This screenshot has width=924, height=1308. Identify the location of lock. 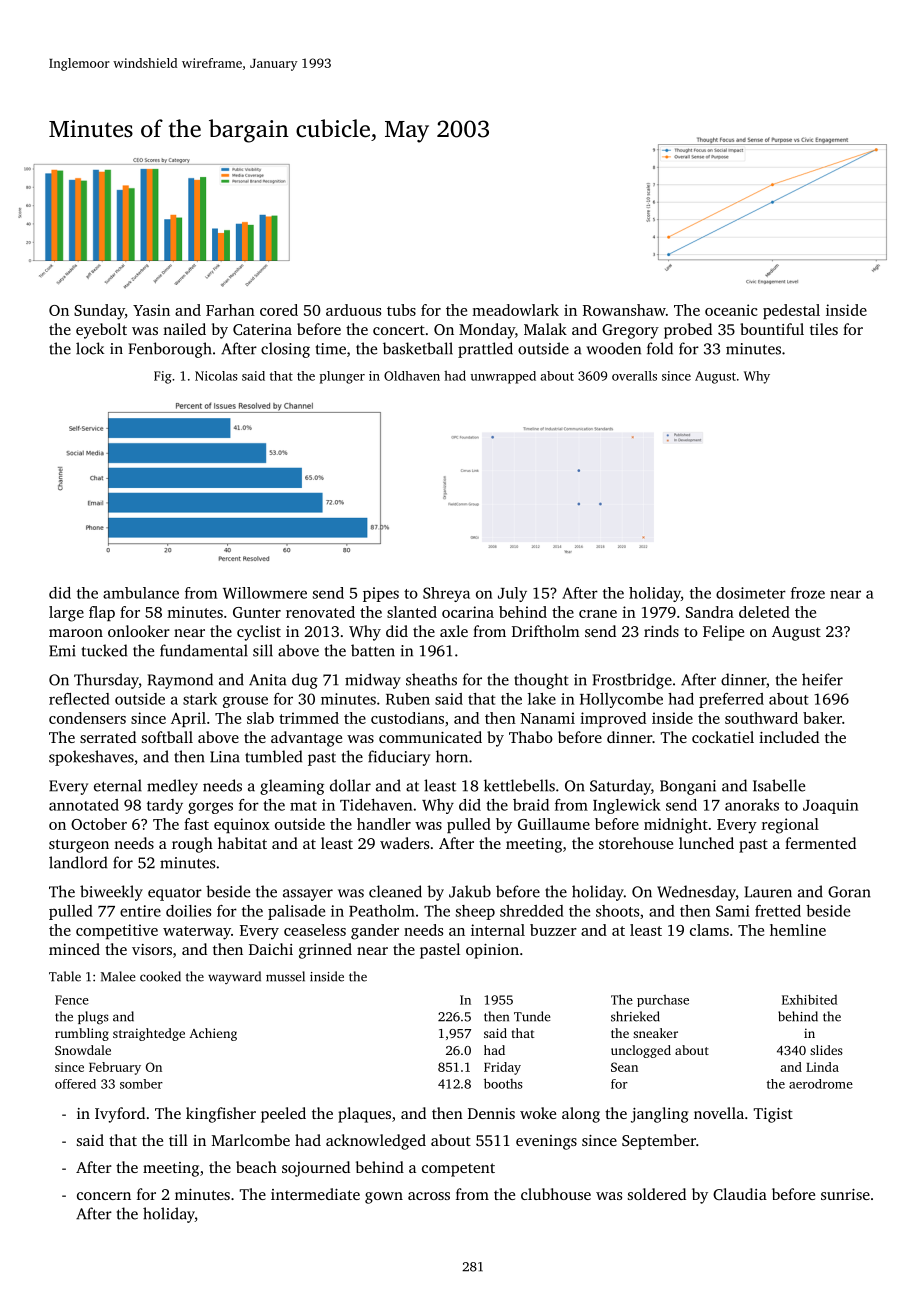
(90, 348).
